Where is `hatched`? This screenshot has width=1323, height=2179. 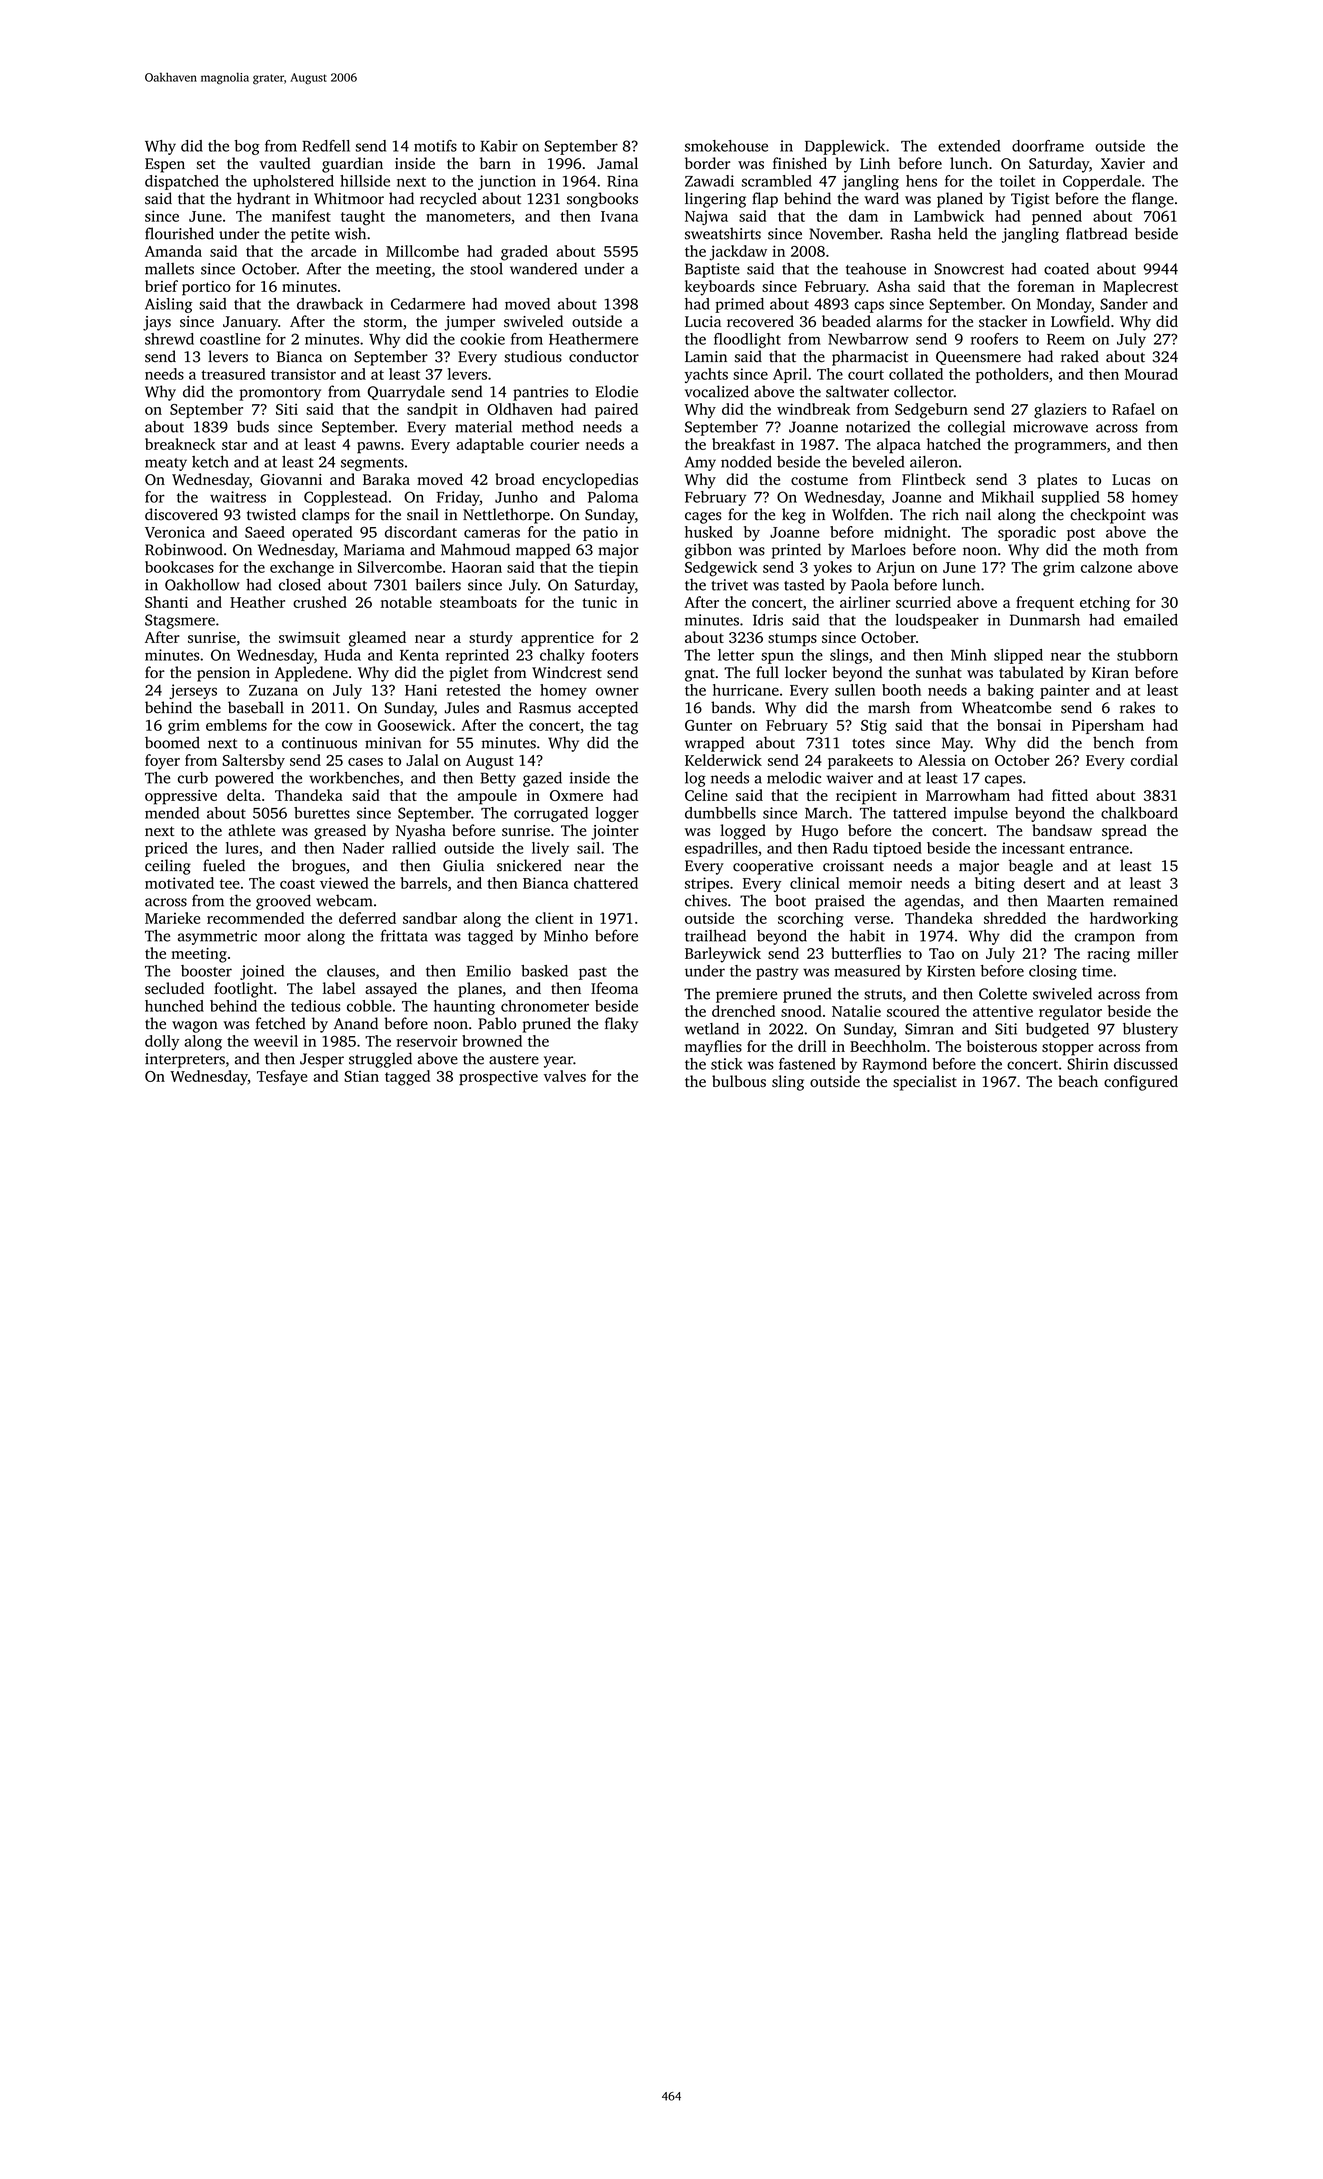 hatched is located at coordinates (954, 444).
